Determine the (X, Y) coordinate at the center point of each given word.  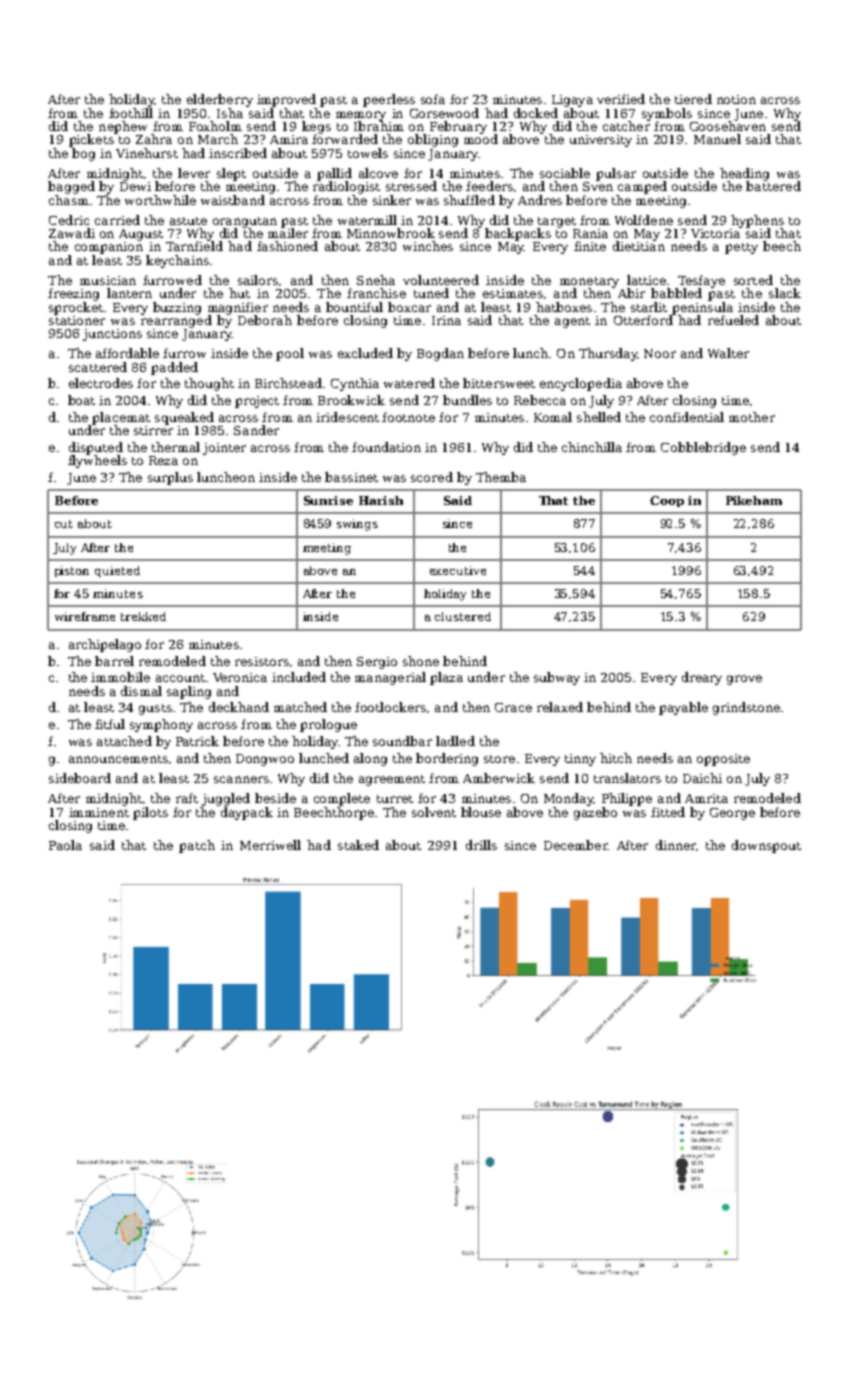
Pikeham (754, 500)
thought (209, 384)
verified (621, 99)
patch (197, 846)
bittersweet (499, 383)
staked (358, 845)
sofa (433, 99)
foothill (131, 113)
